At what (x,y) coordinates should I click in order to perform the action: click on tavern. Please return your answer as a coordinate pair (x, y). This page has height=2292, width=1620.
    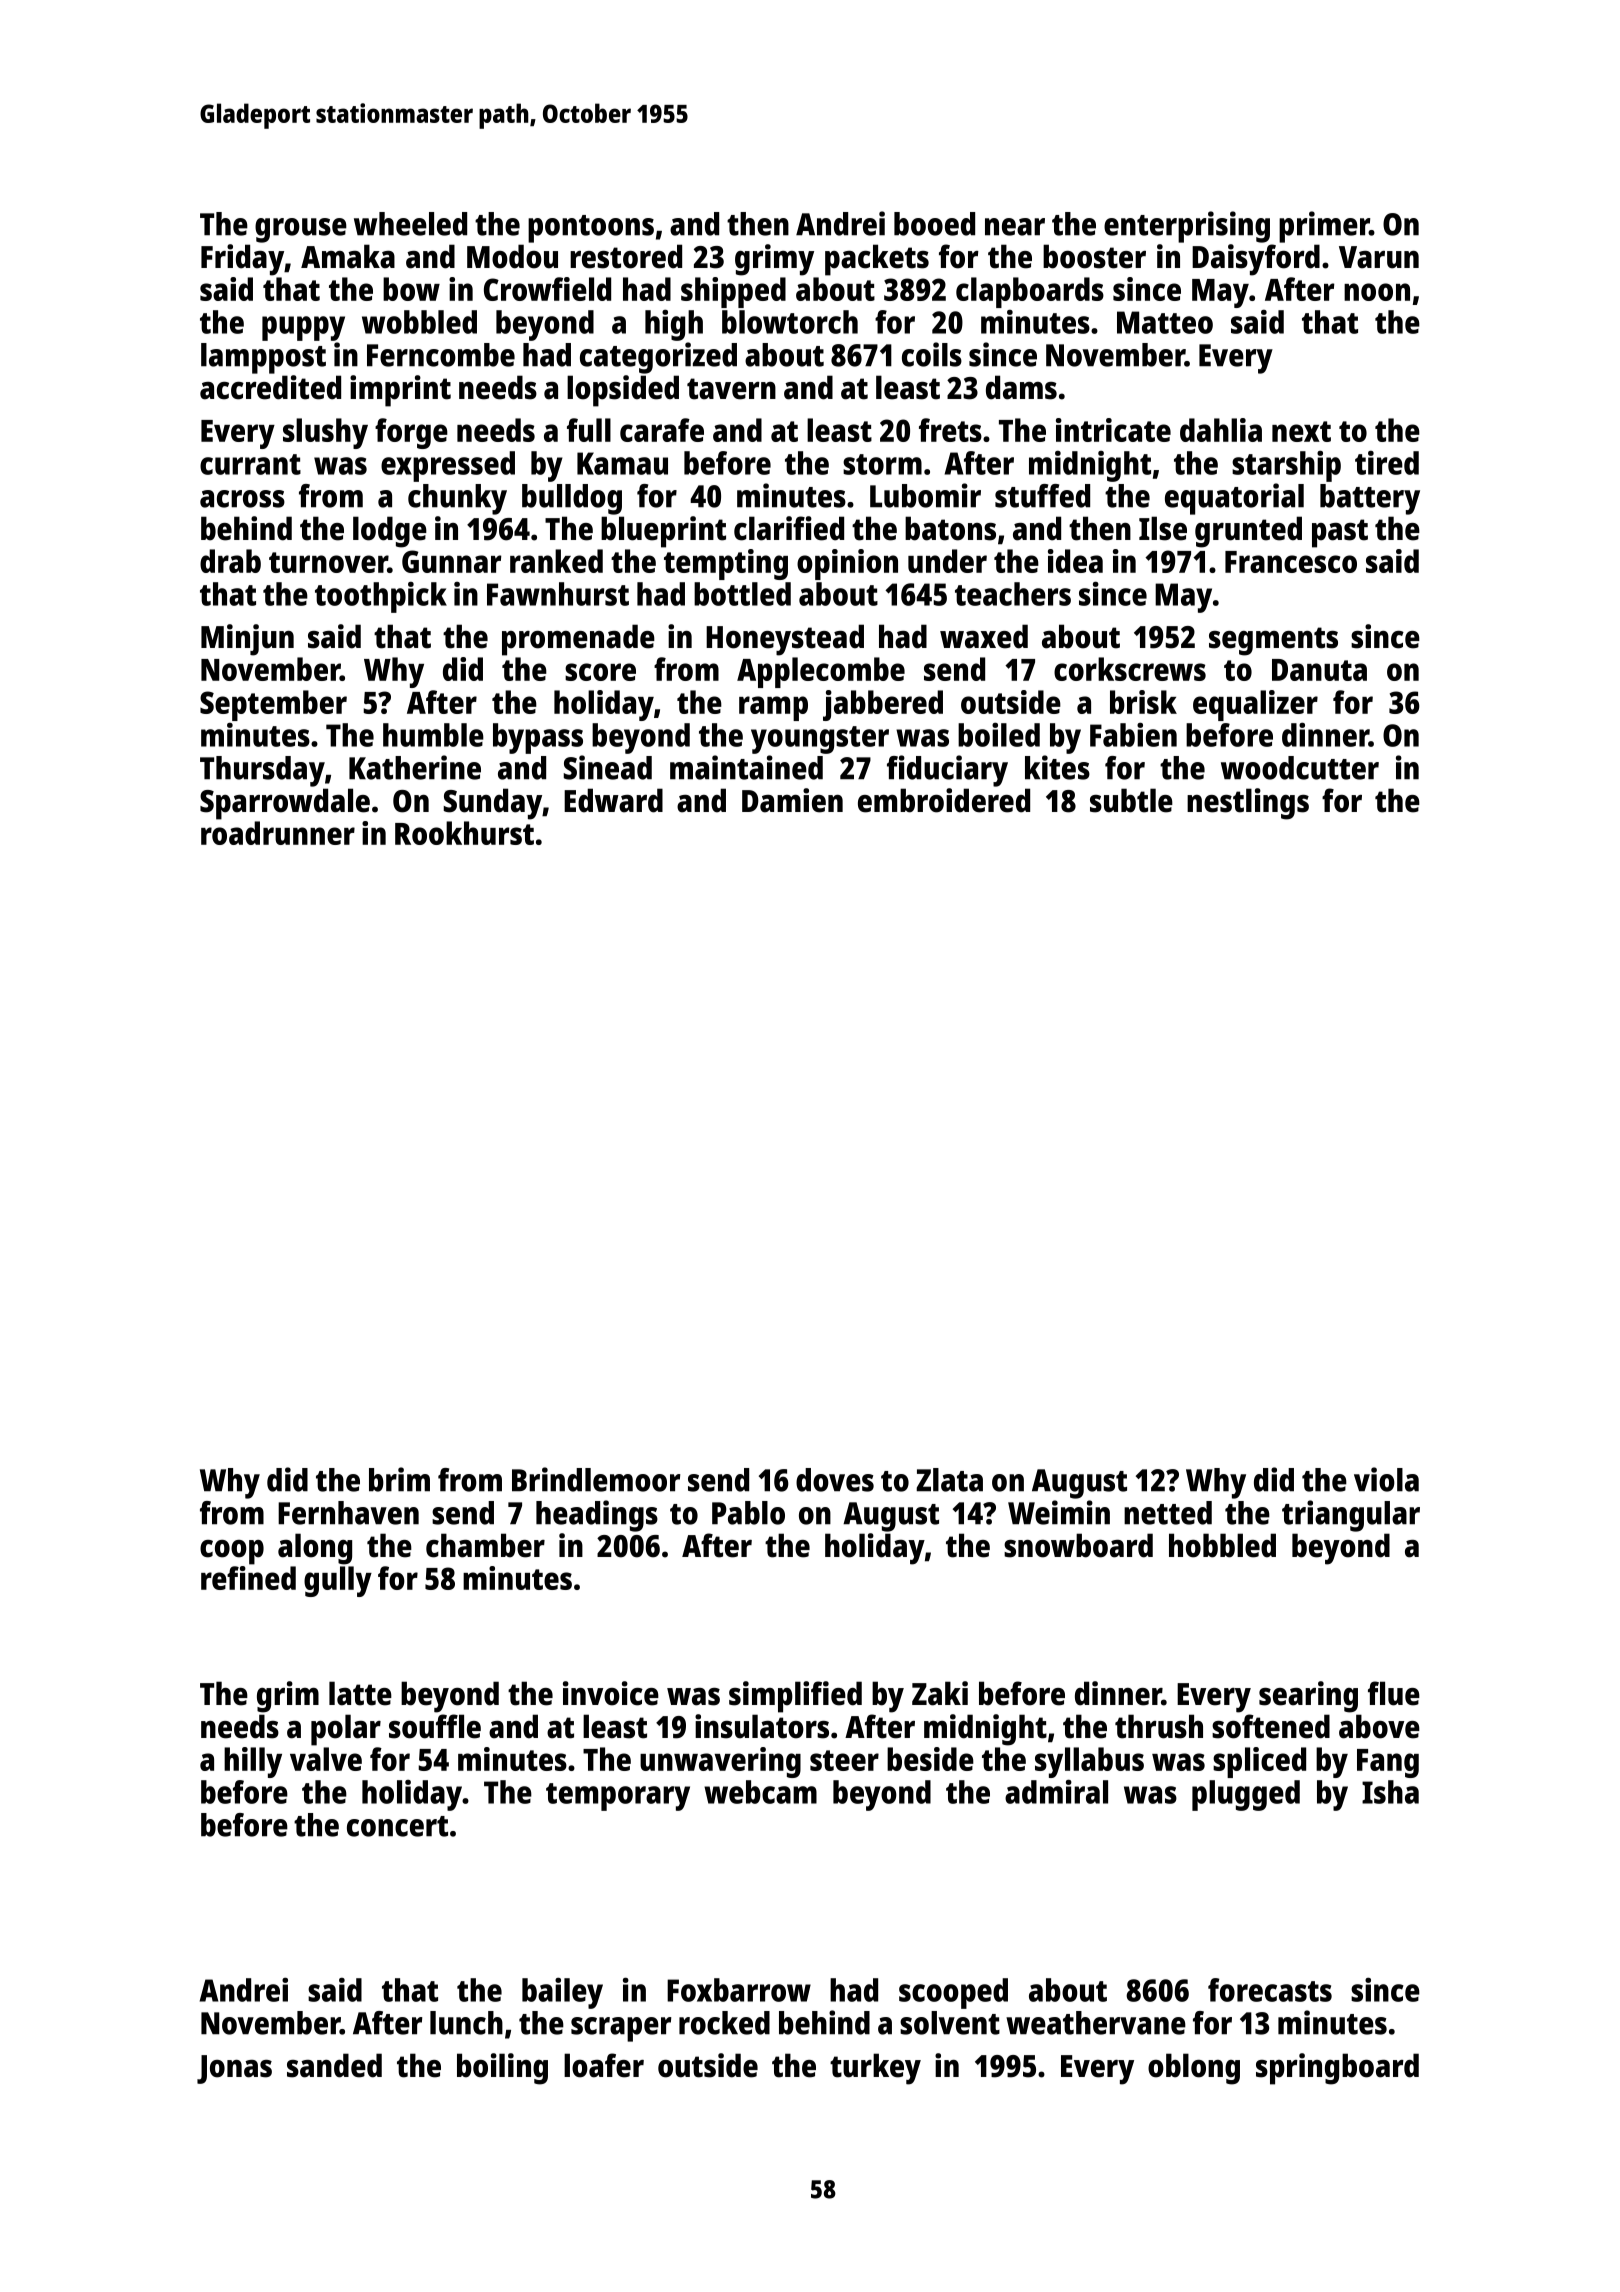
    Looking at the image, I should click on (731, 389).
